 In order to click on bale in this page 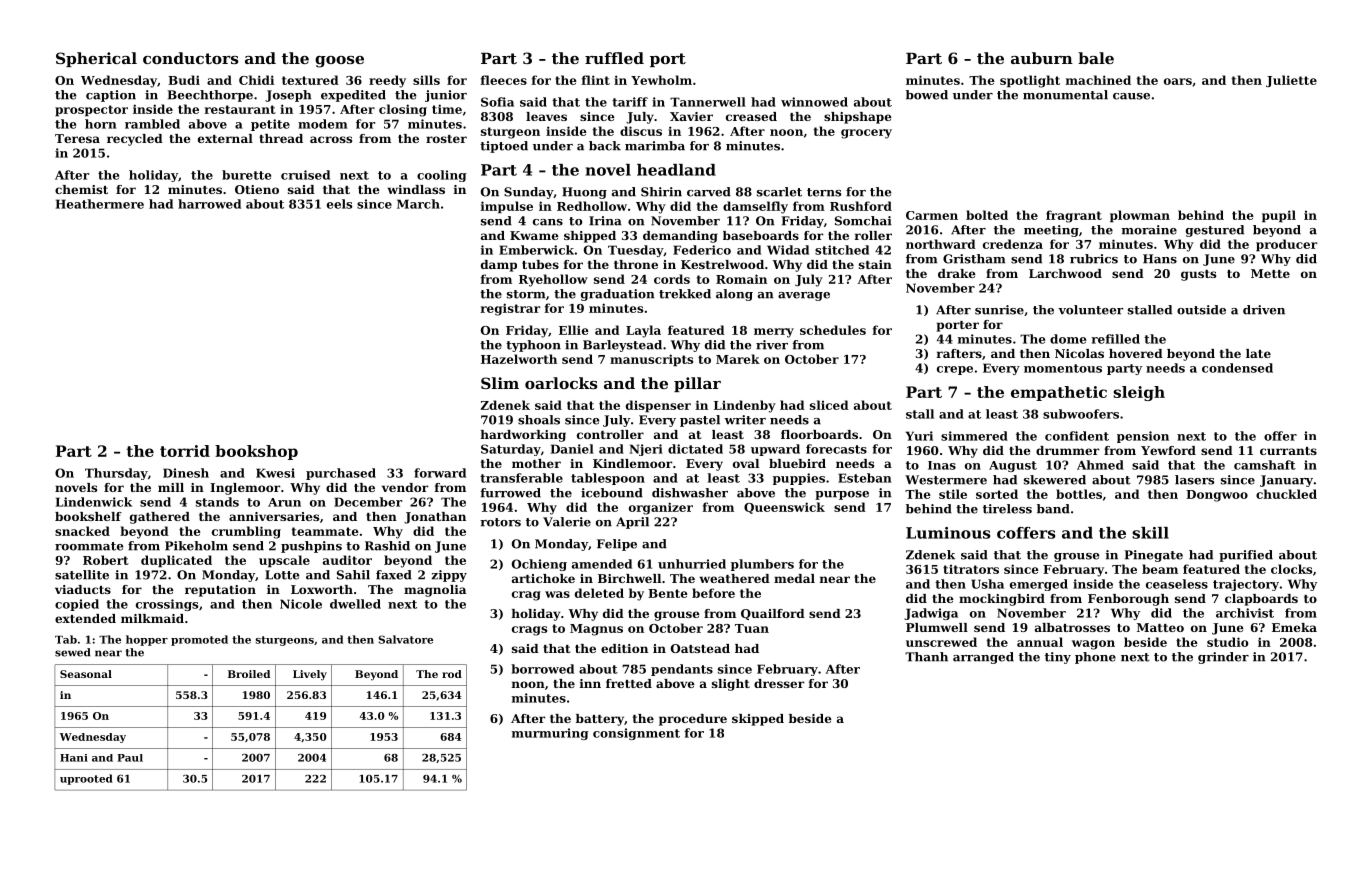, I will do `click(1096, 58)`.
